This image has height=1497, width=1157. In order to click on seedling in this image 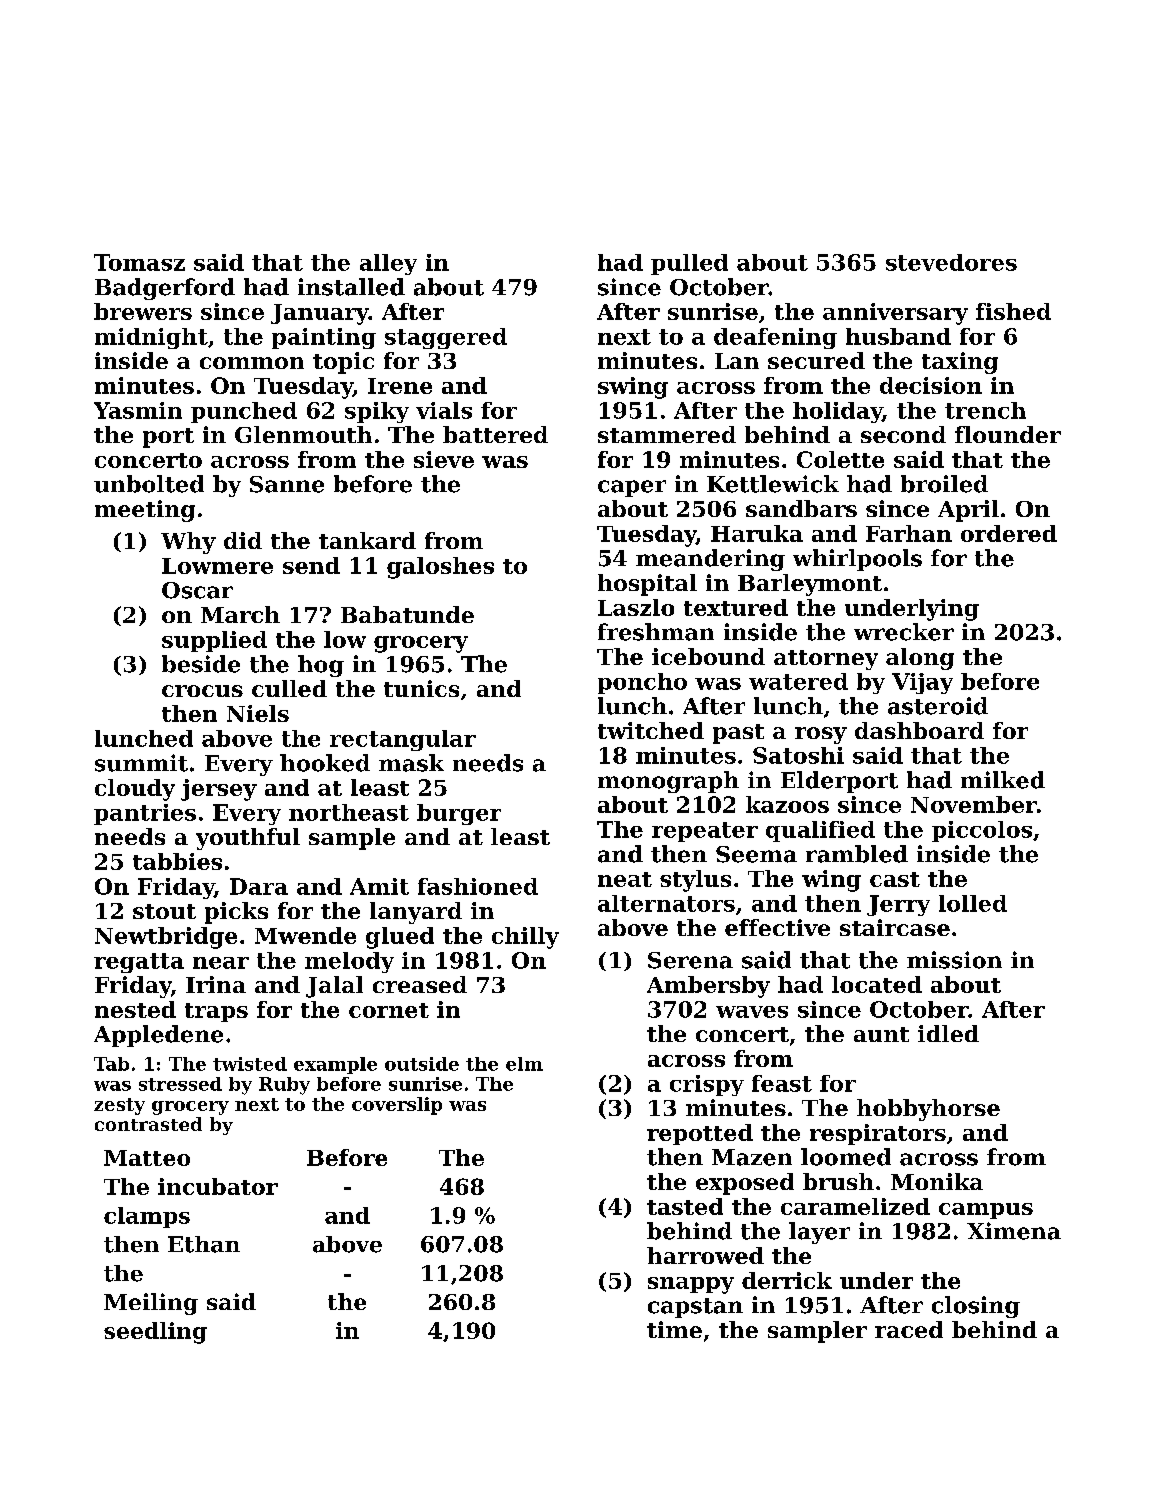, I will do `click(155, 1333)`.
